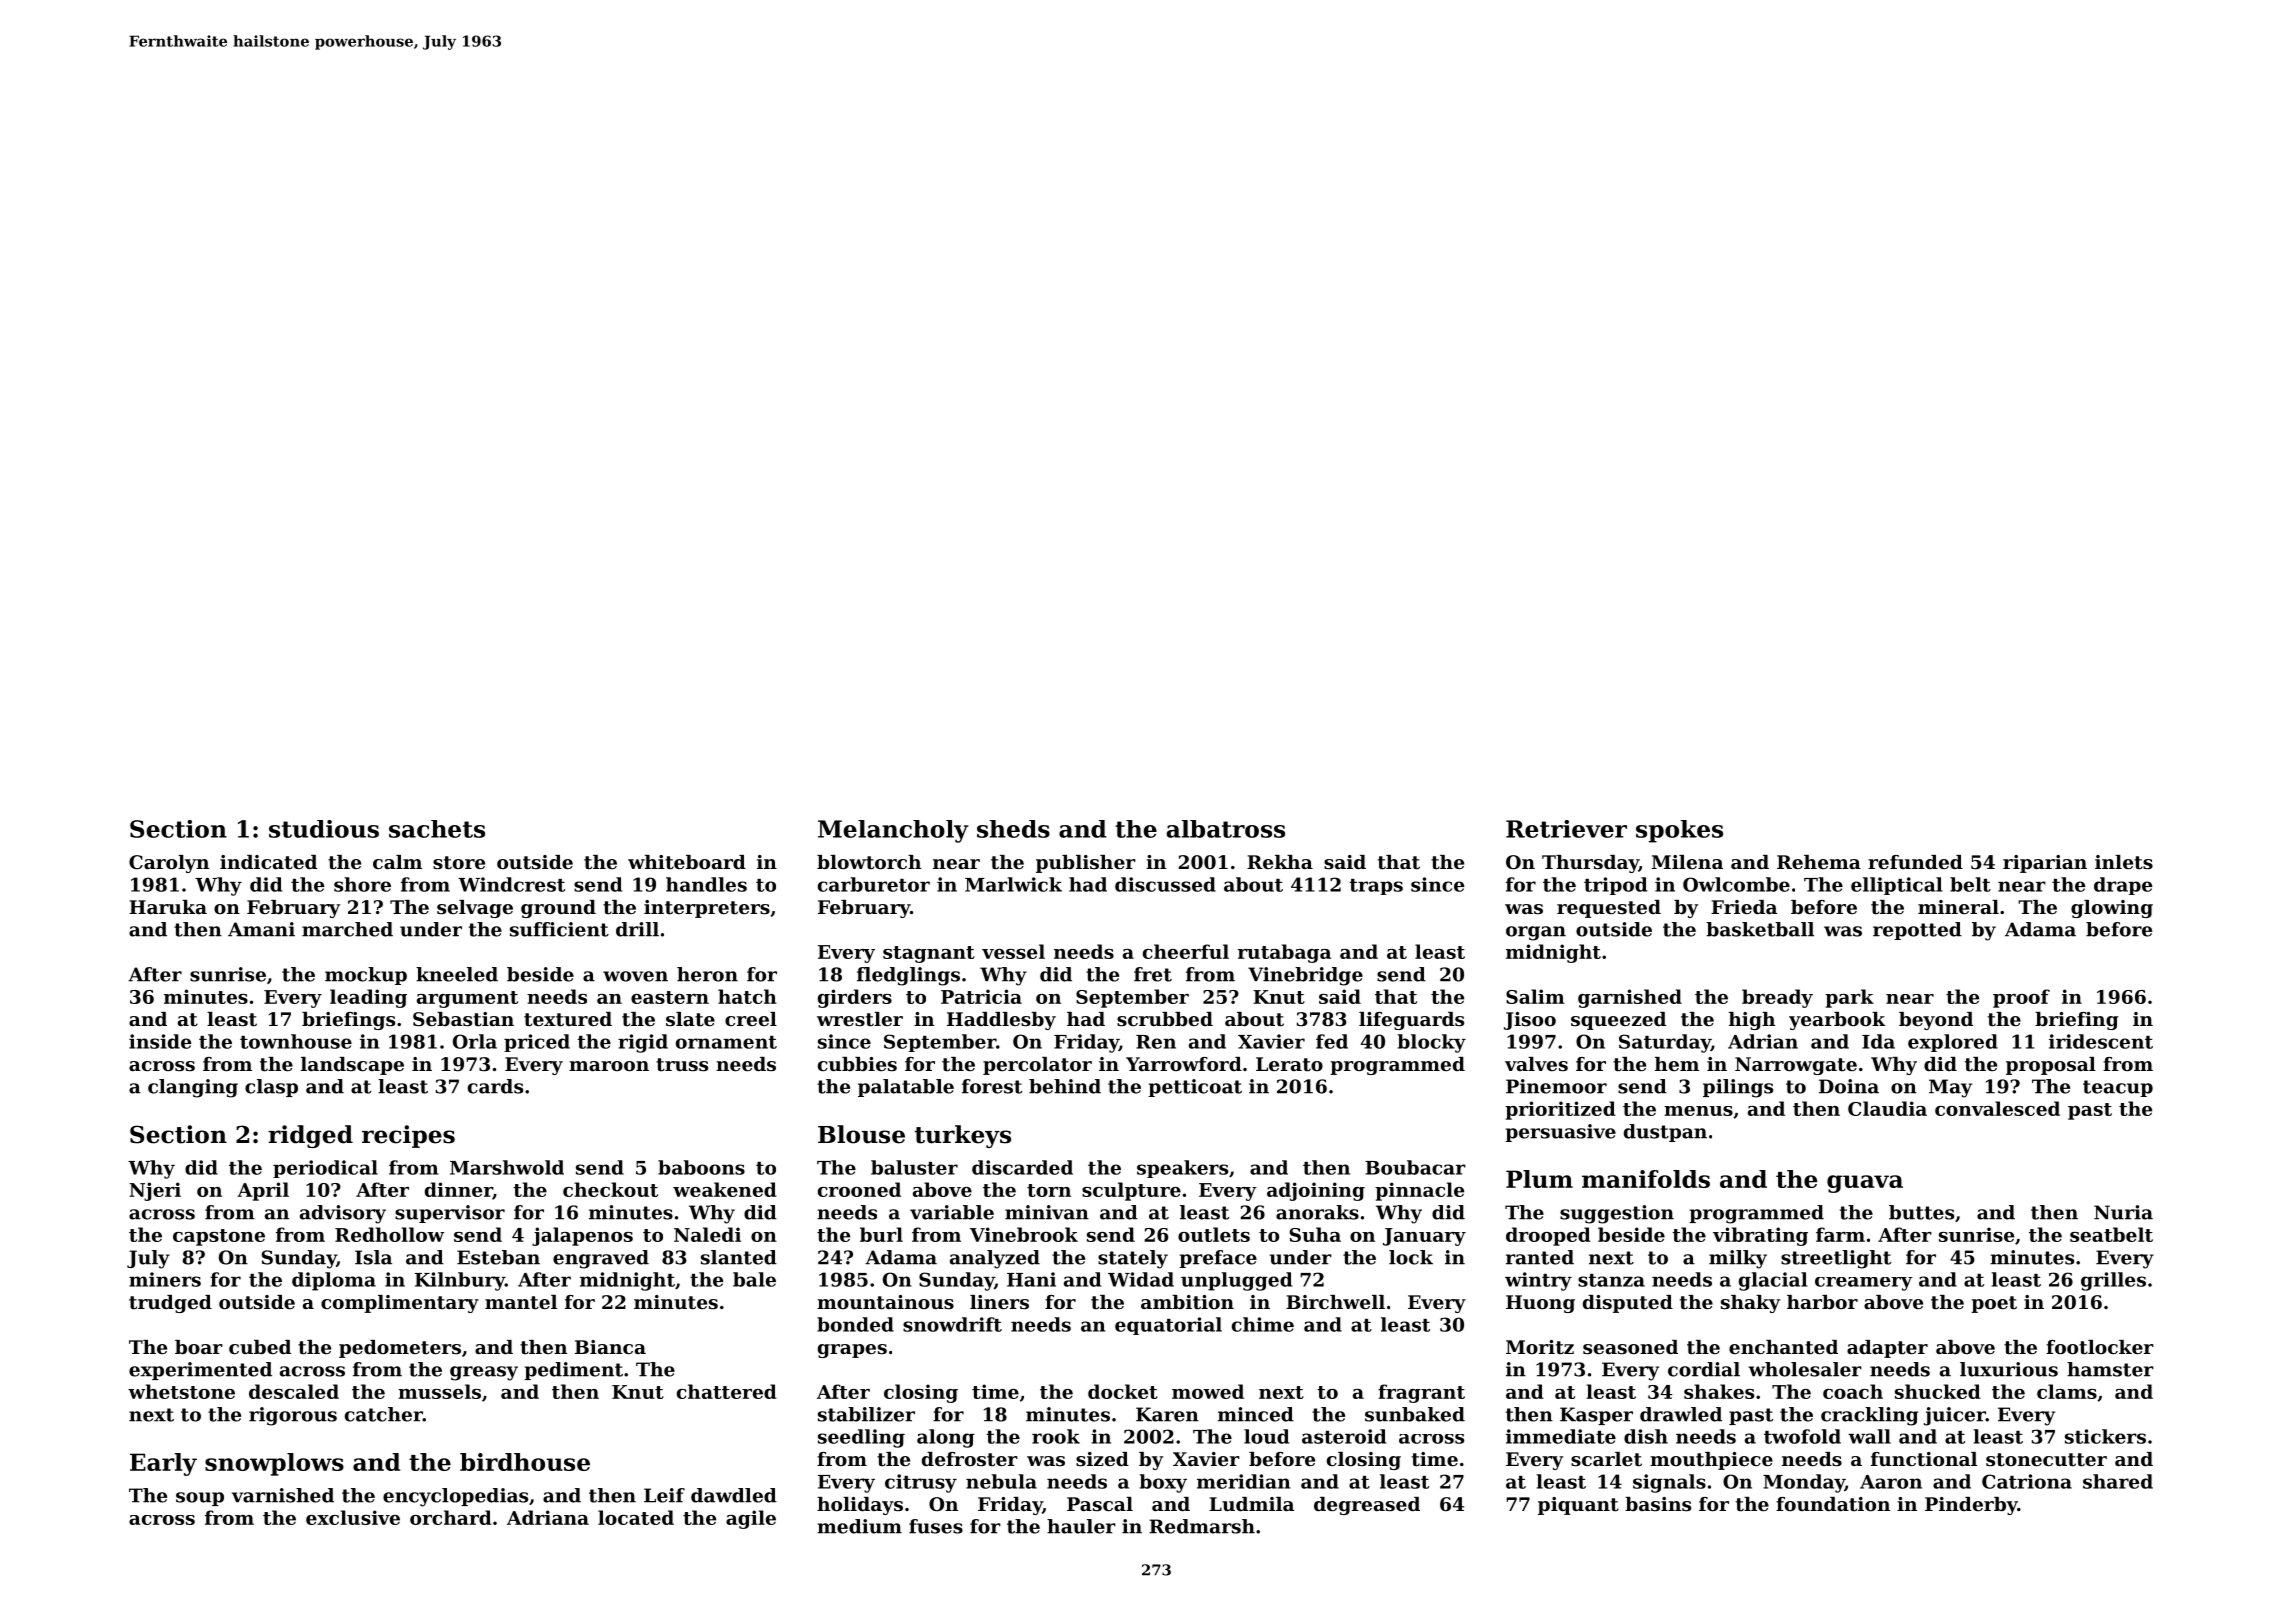 The width and height of the document is (2282, 1614). I want to click on studious, so click(324, 829).
